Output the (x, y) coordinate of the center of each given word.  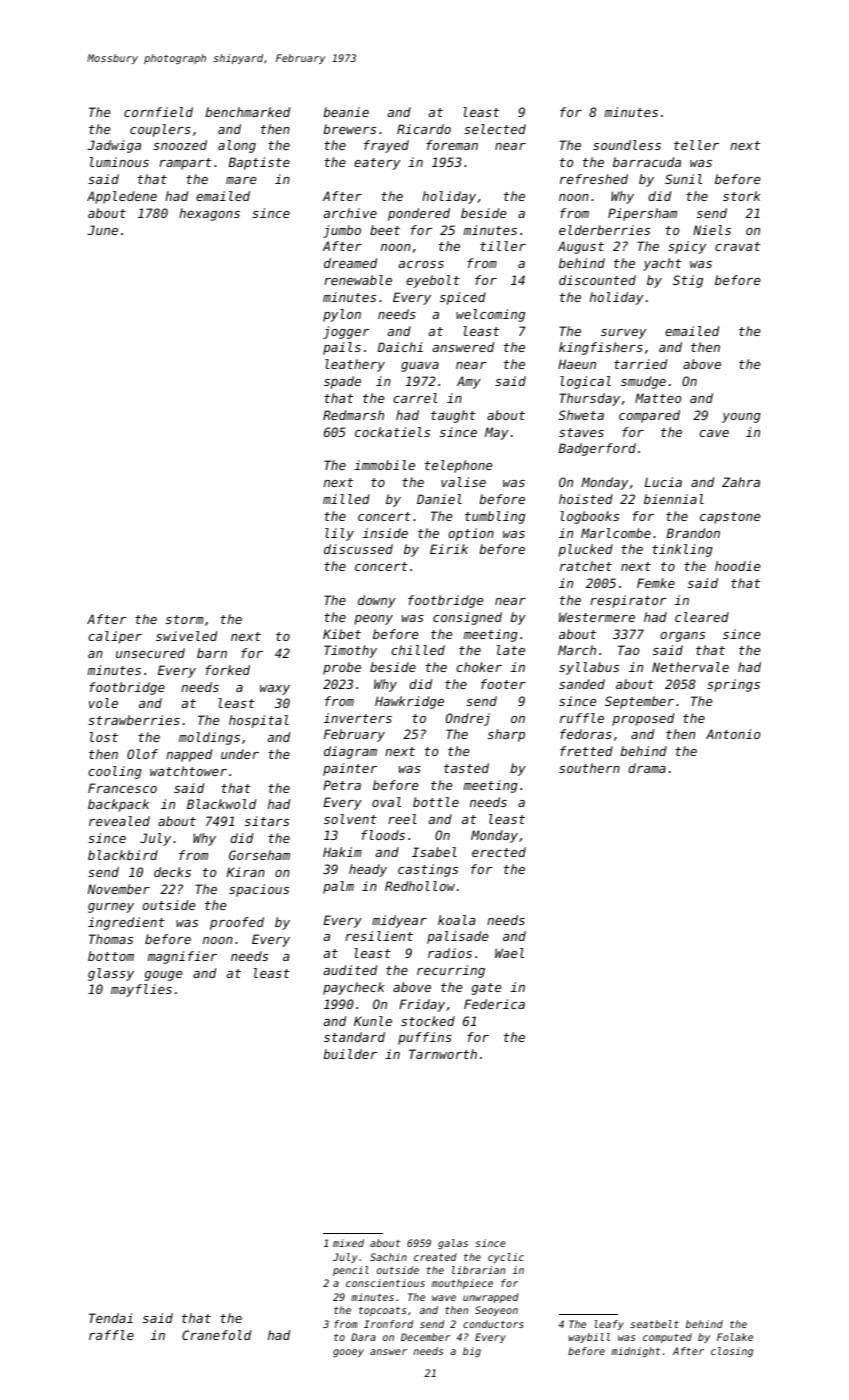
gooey (348, 1353)
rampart (185, 164)
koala (457, 920)
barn (212, 653)
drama (647, 768)
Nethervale (690, 667)
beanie (346, 112)
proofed (237, 923)
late (511, 650)
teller (696, 145)
